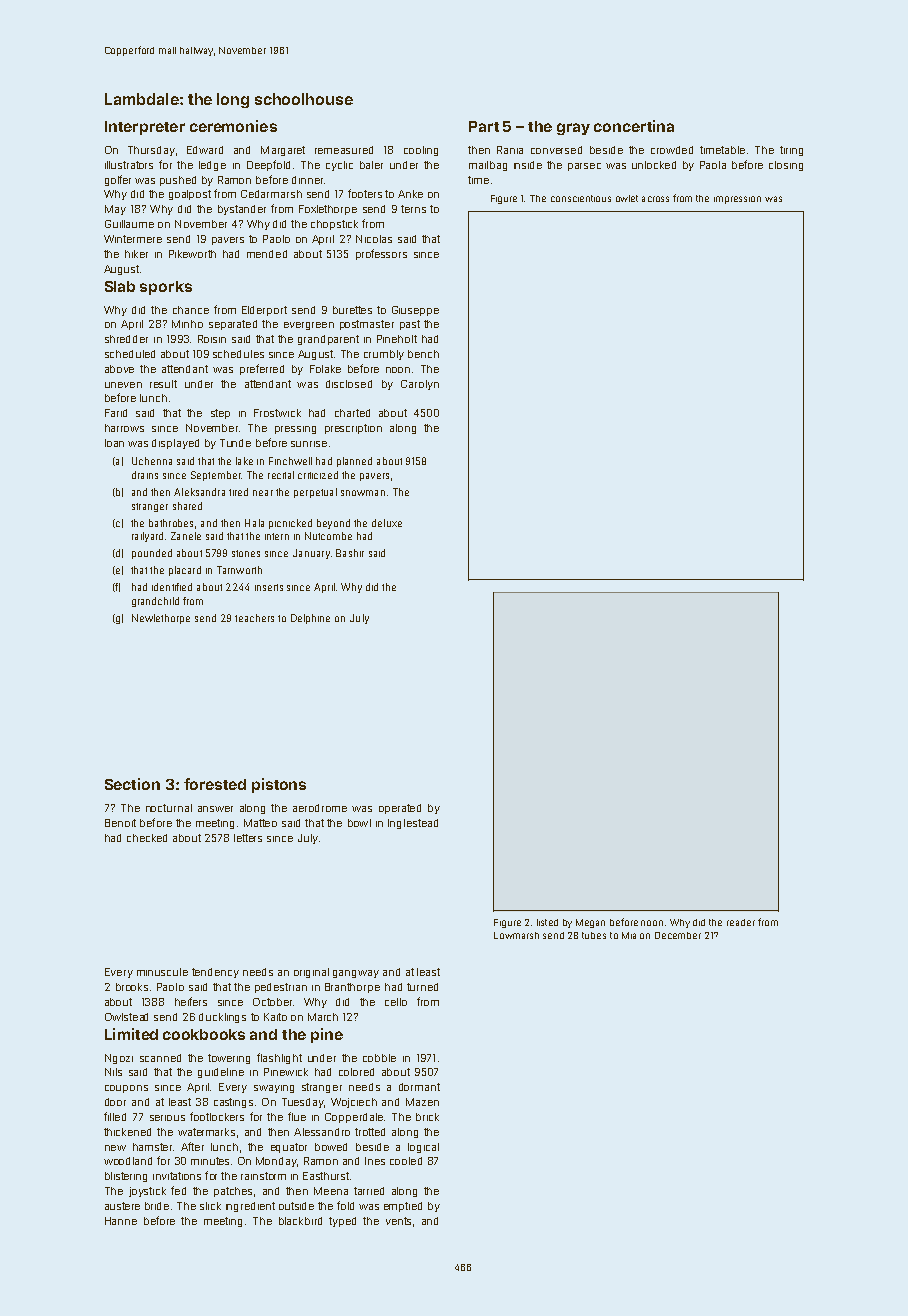  I want to click on Section, so click(132, 784).
